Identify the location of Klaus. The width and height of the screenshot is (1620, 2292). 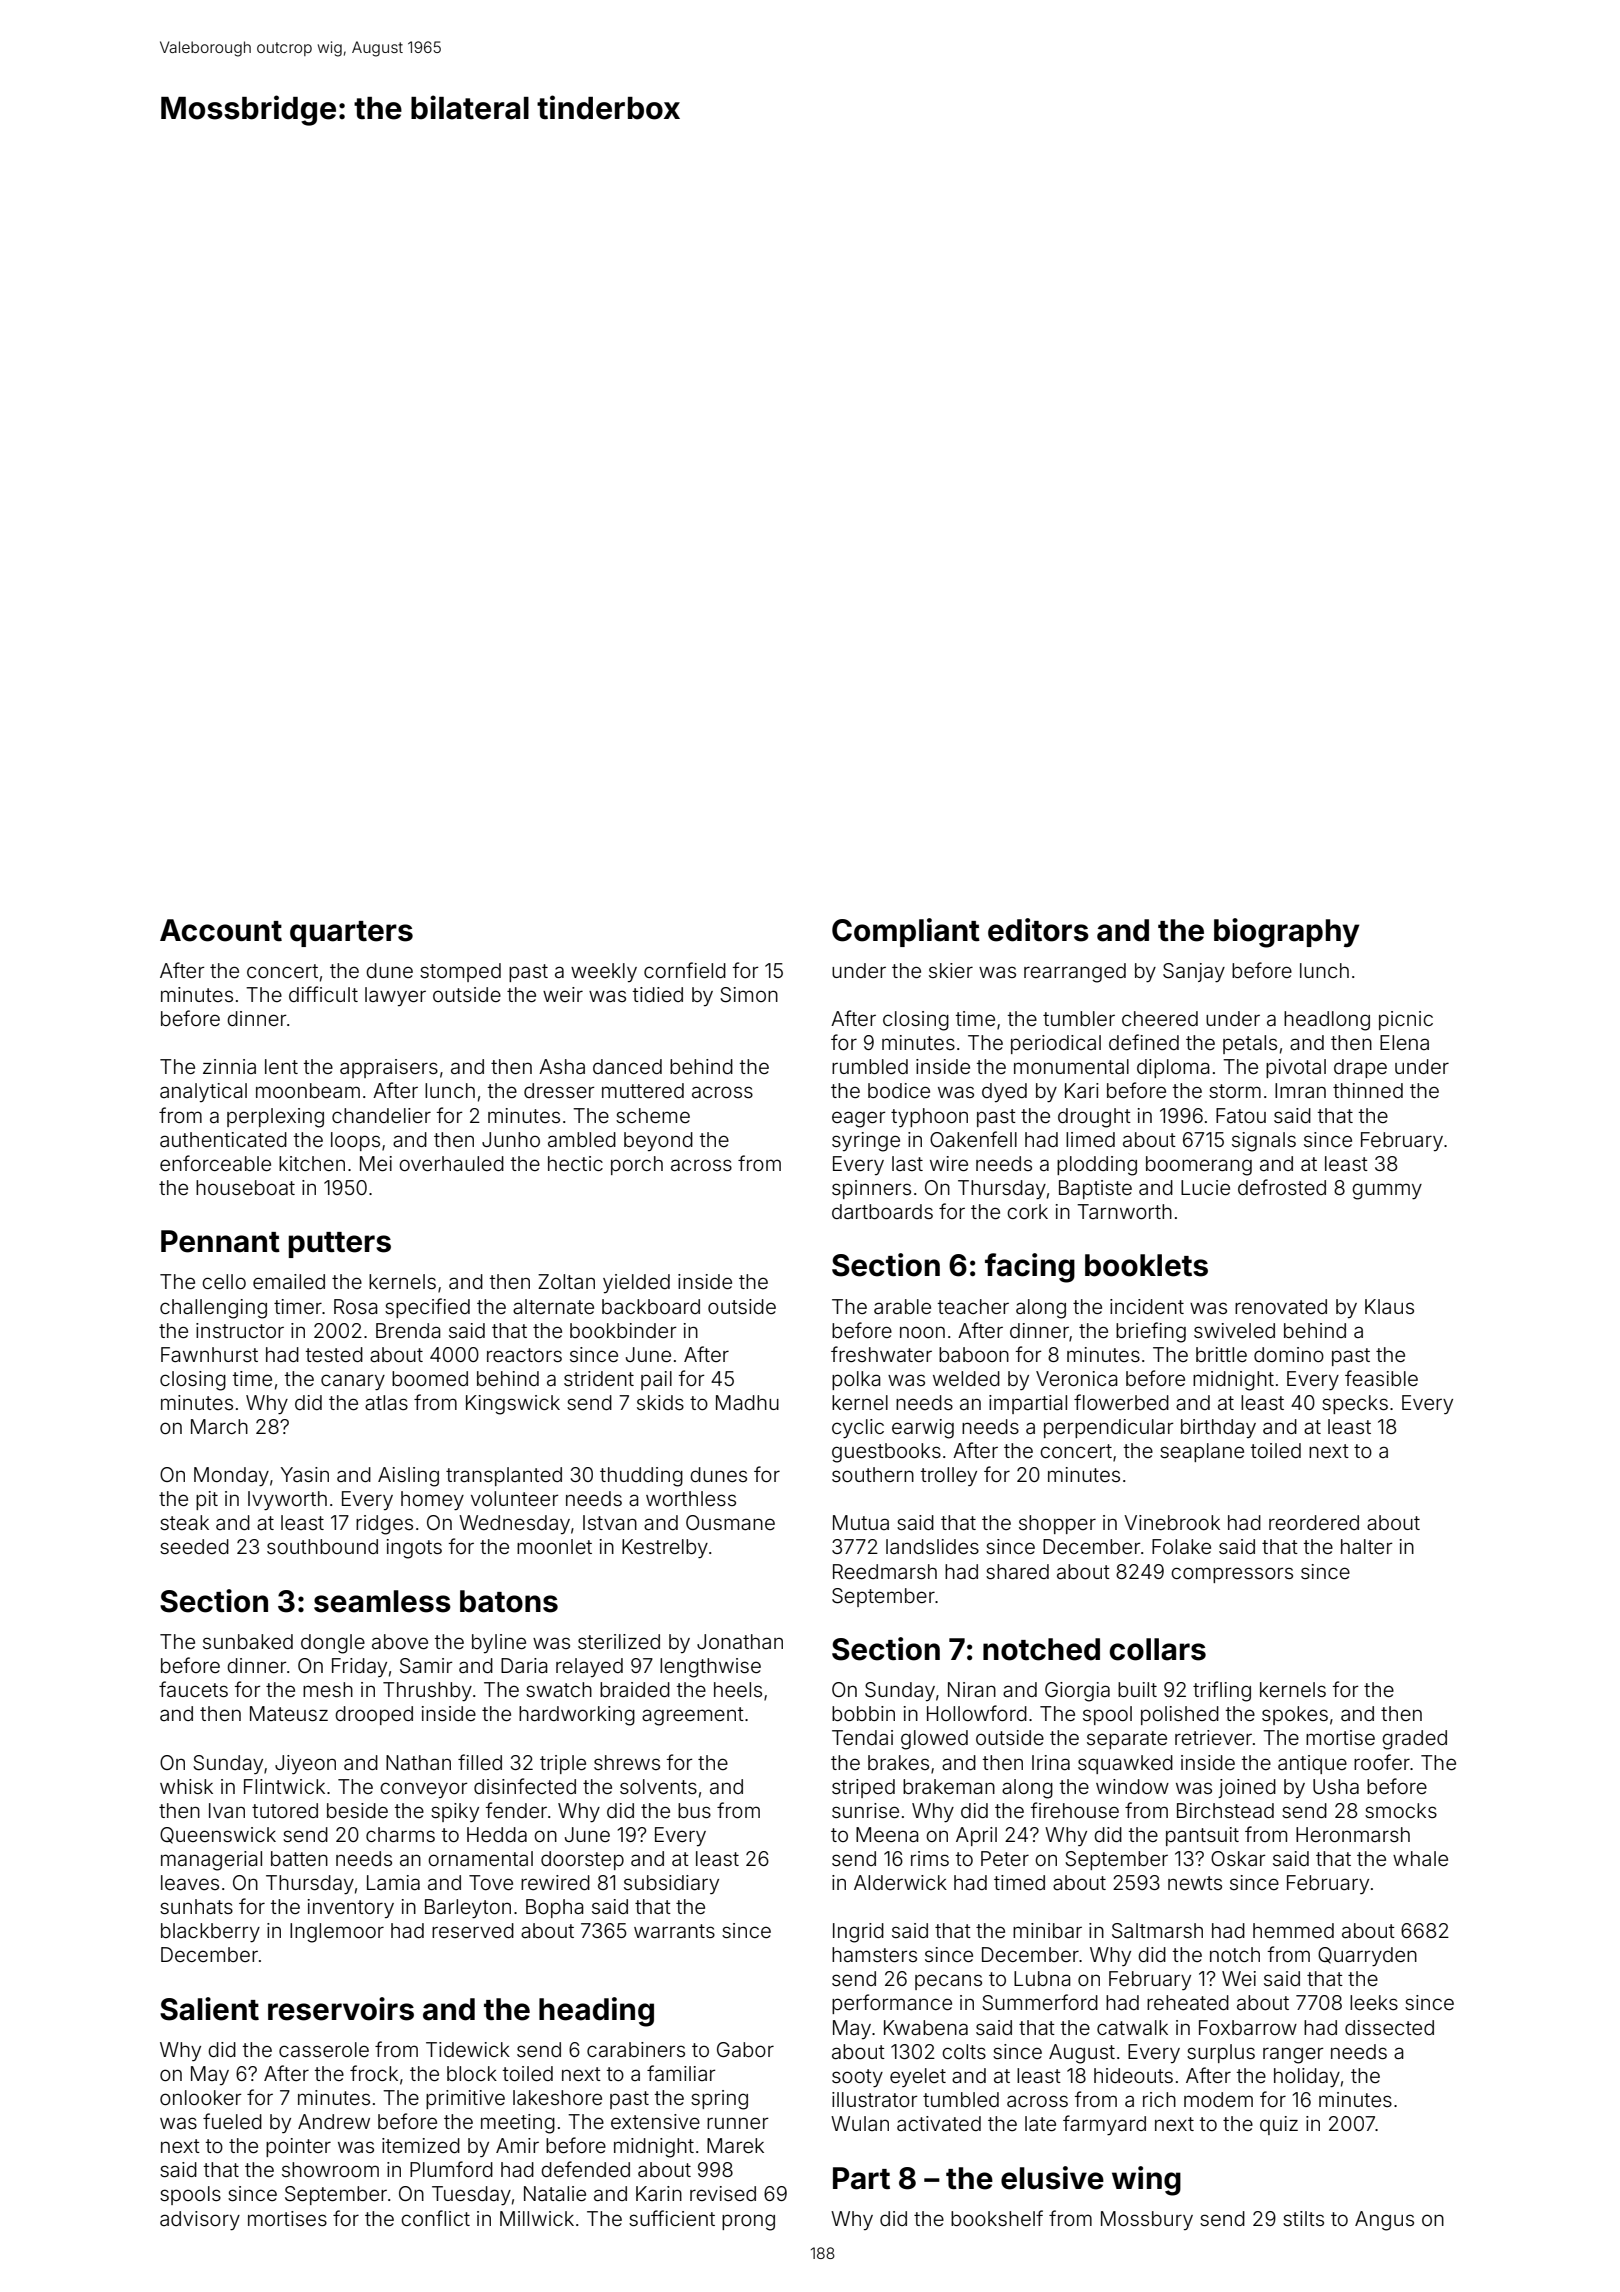
(1389, 1306).
